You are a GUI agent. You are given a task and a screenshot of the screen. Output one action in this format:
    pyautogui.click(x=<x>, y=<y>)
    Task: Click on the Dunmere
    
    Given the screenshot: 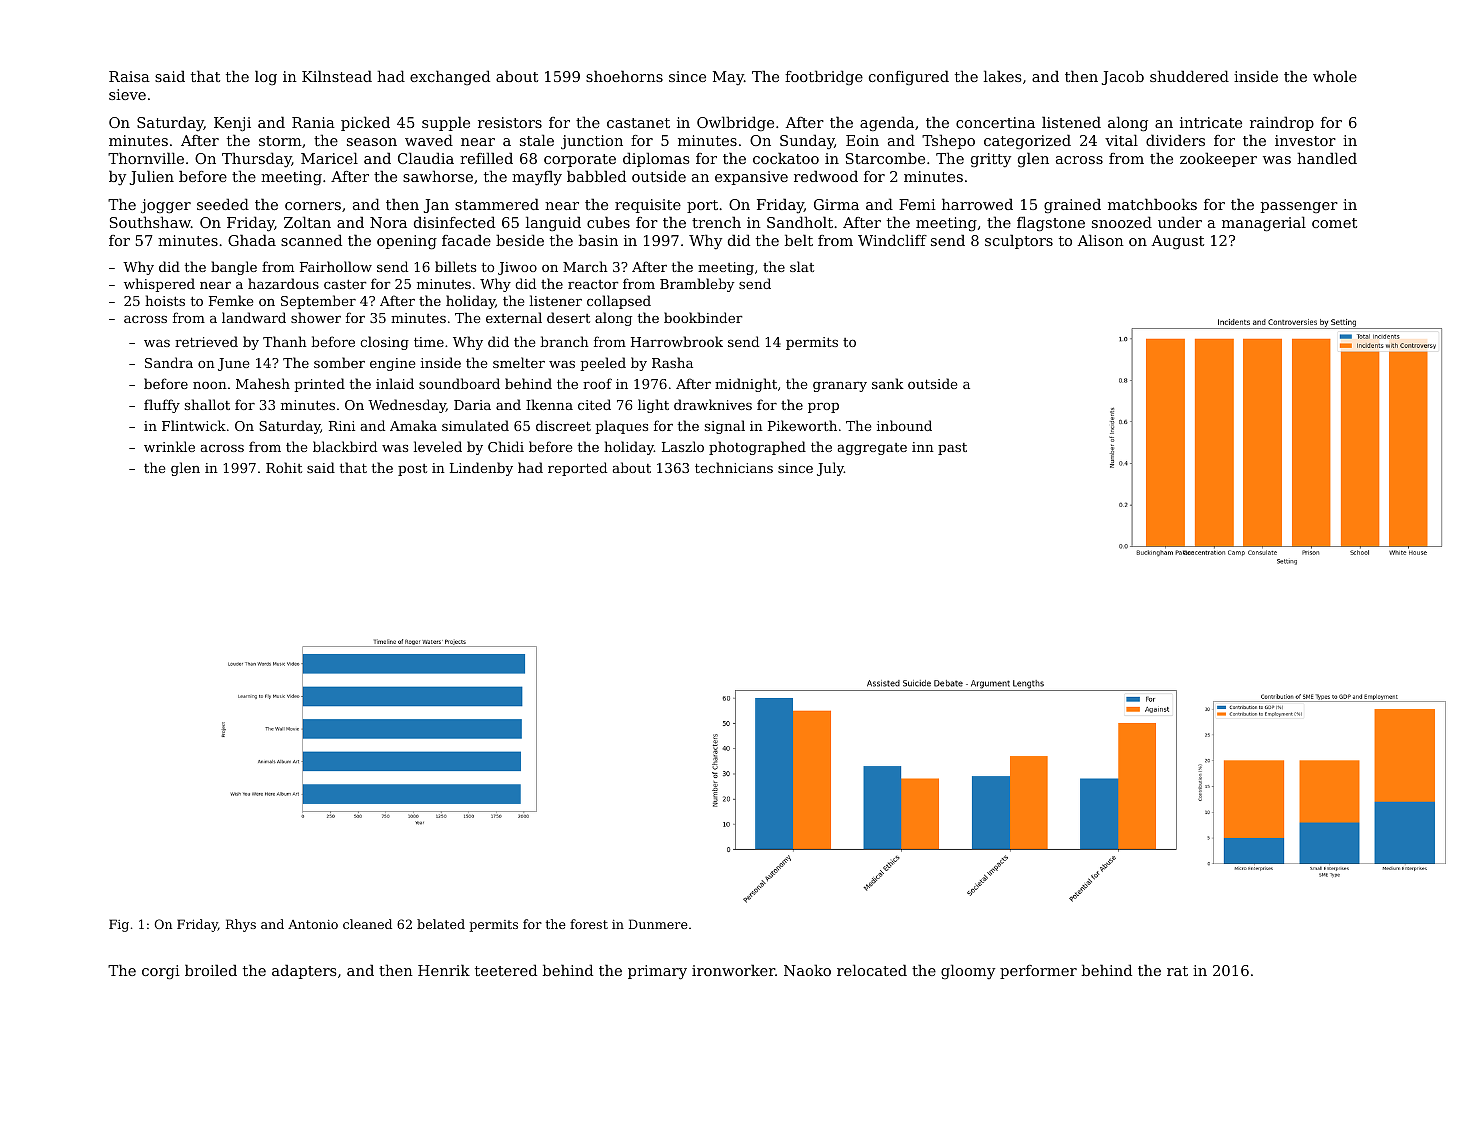 What is the action you would take?
    pyautogui.click(x=658, y=924)
